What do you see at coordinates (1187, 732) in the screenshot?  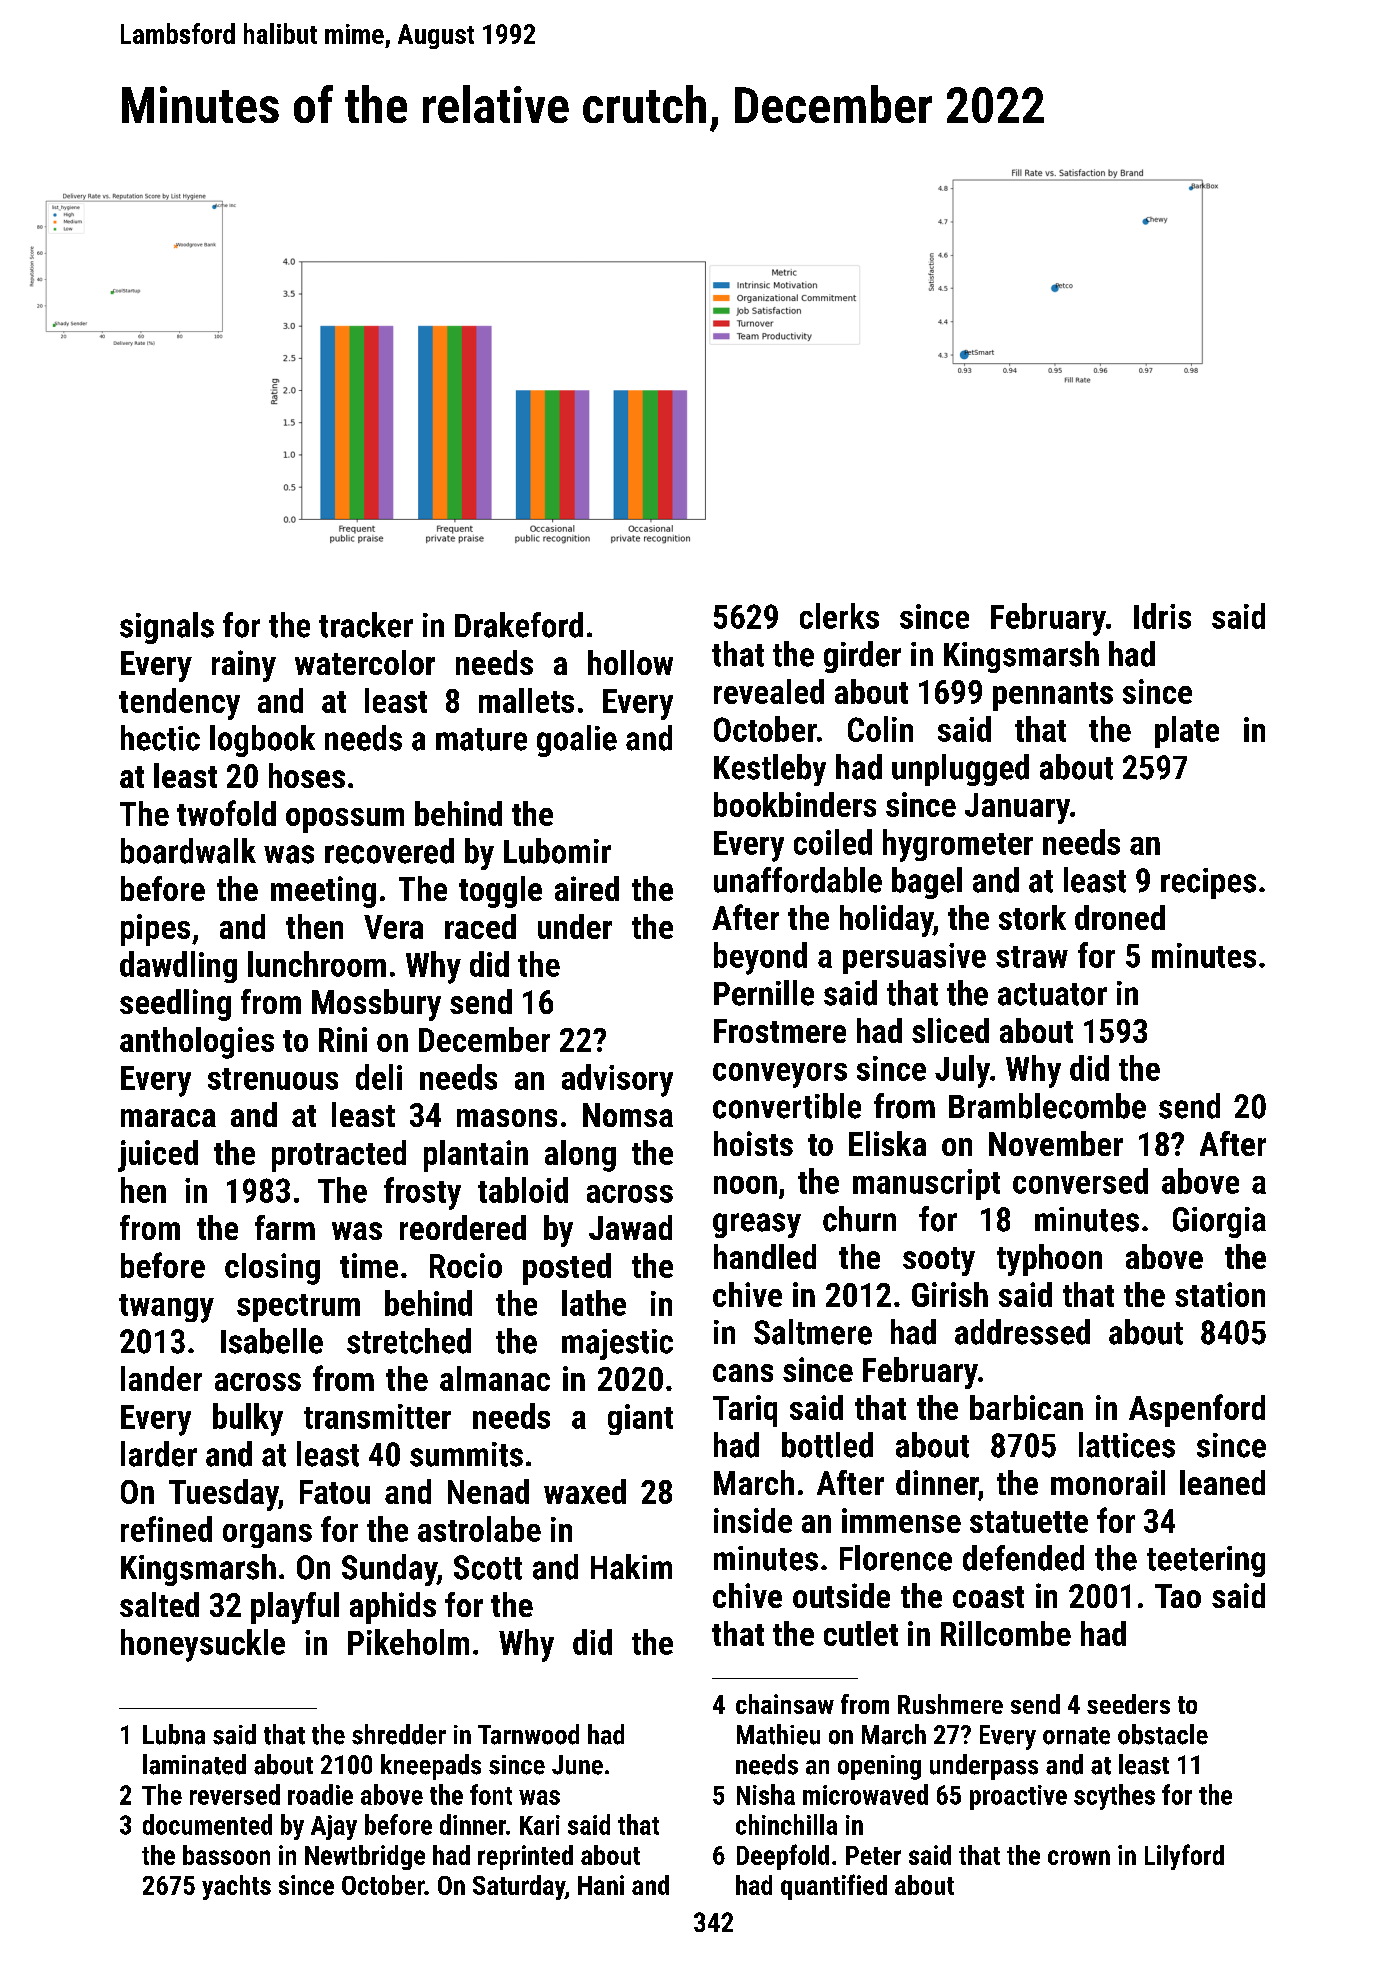 I see `plate` at bounding box center [1187, 732].
